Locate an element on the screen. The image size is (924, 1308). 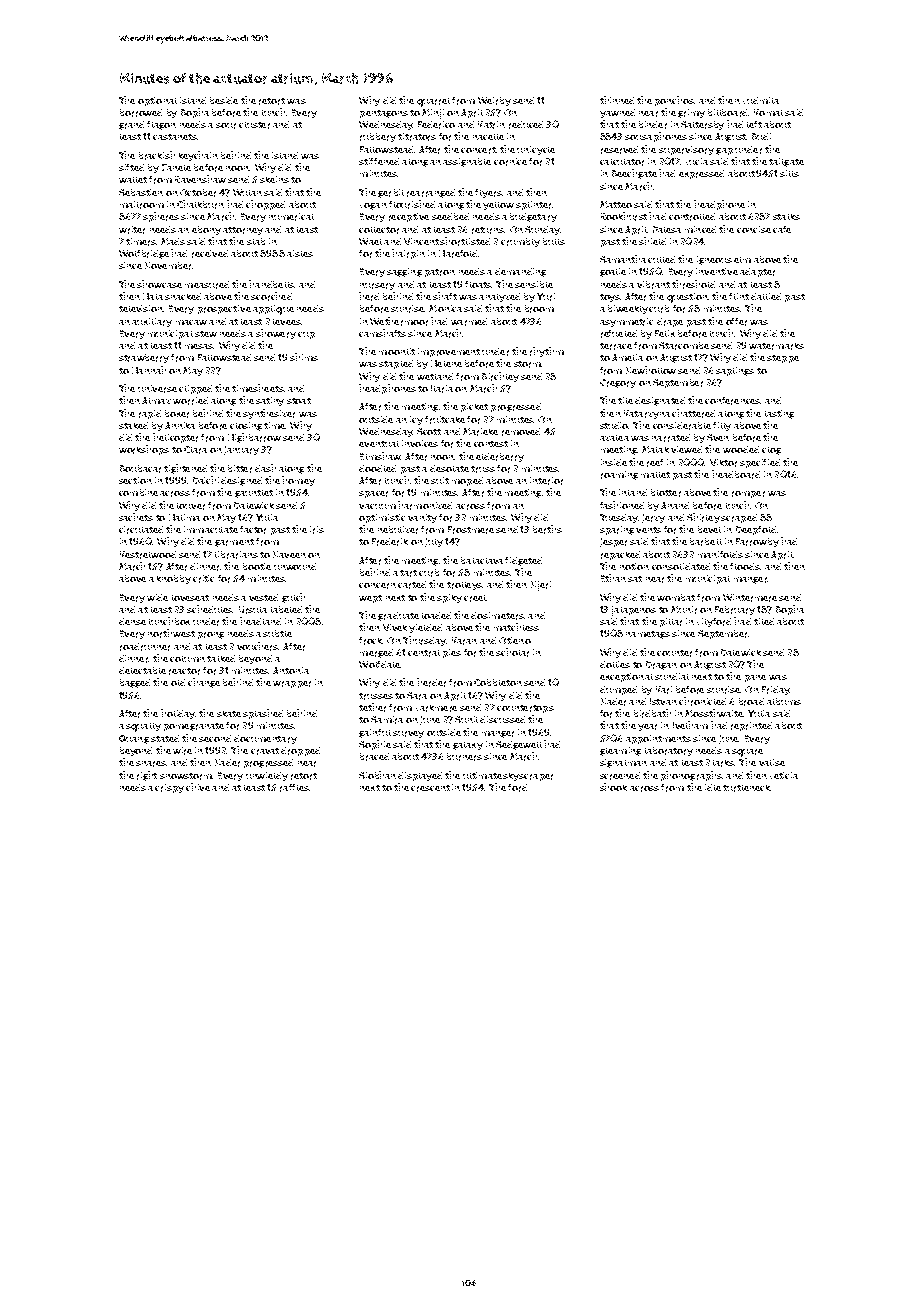
discussed is located at coordinates (502, 719).
